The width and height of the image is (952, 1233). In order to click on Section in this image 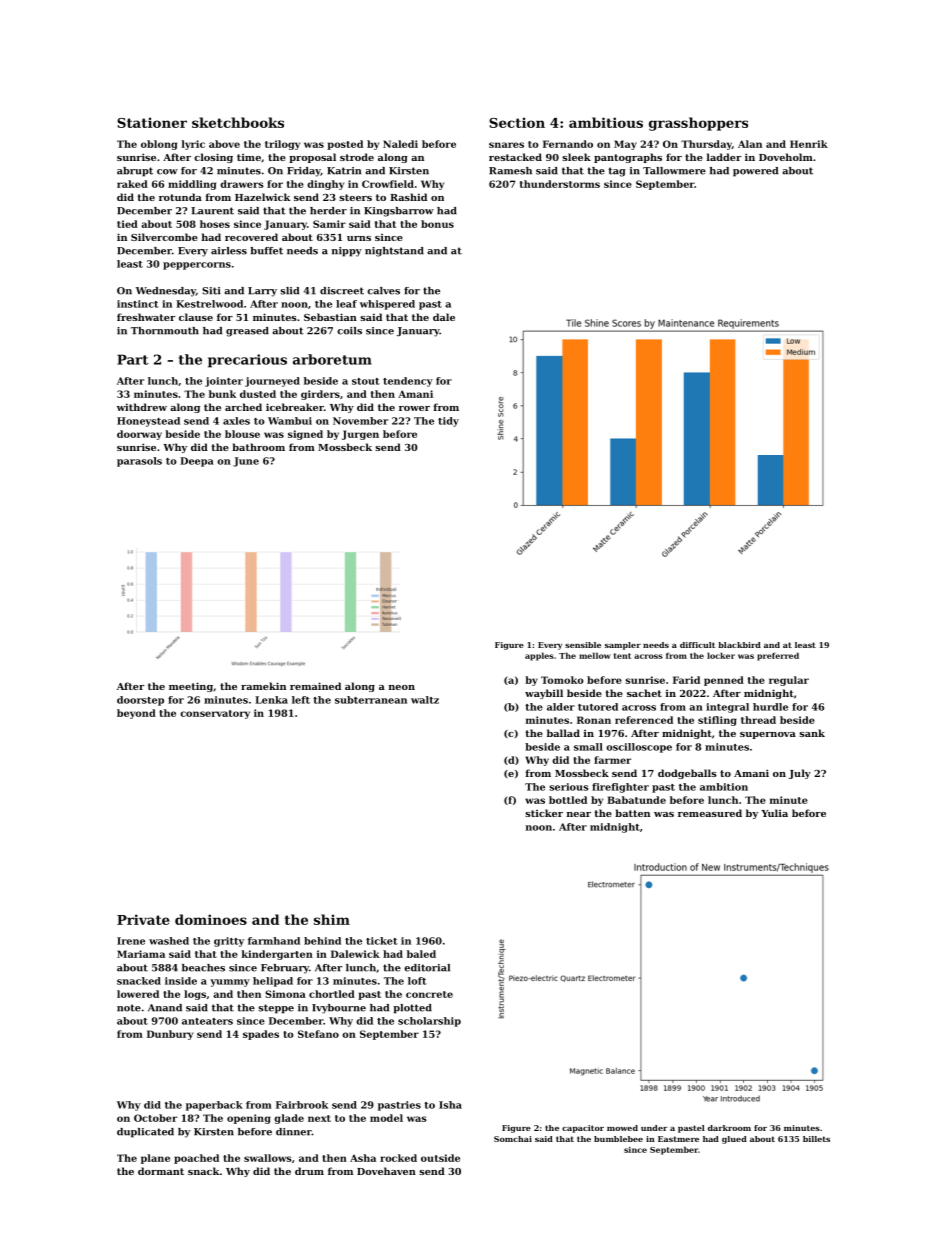, I will do `click(517, 122)`.
